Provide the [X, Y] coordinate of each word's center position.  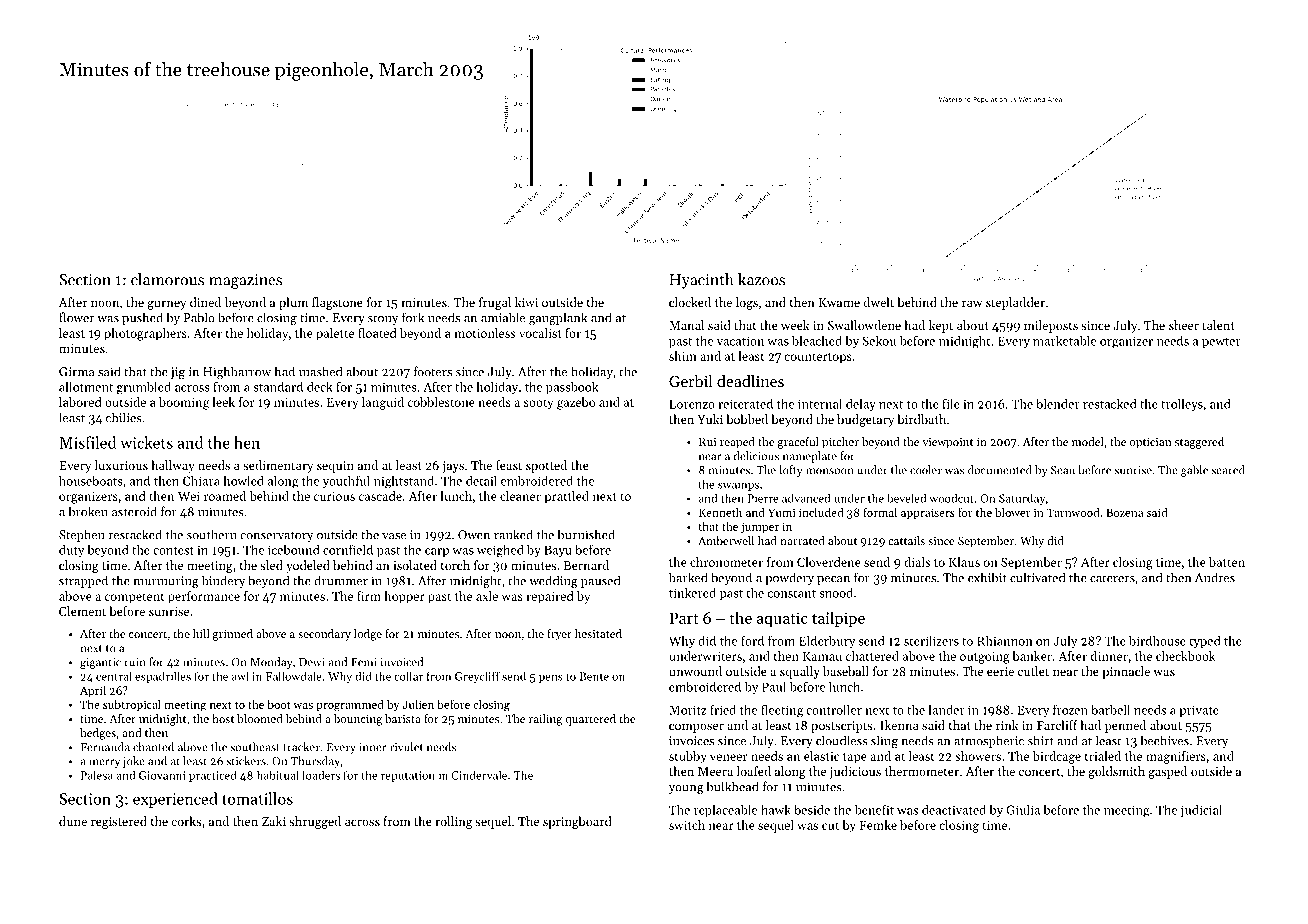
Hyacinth [701, 281]
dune [73, 821]
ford [752, 640]
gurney [166, 305]
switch [687, 825]
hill [201, 633]
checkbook [1186, 656]
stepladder [1015, 303]
